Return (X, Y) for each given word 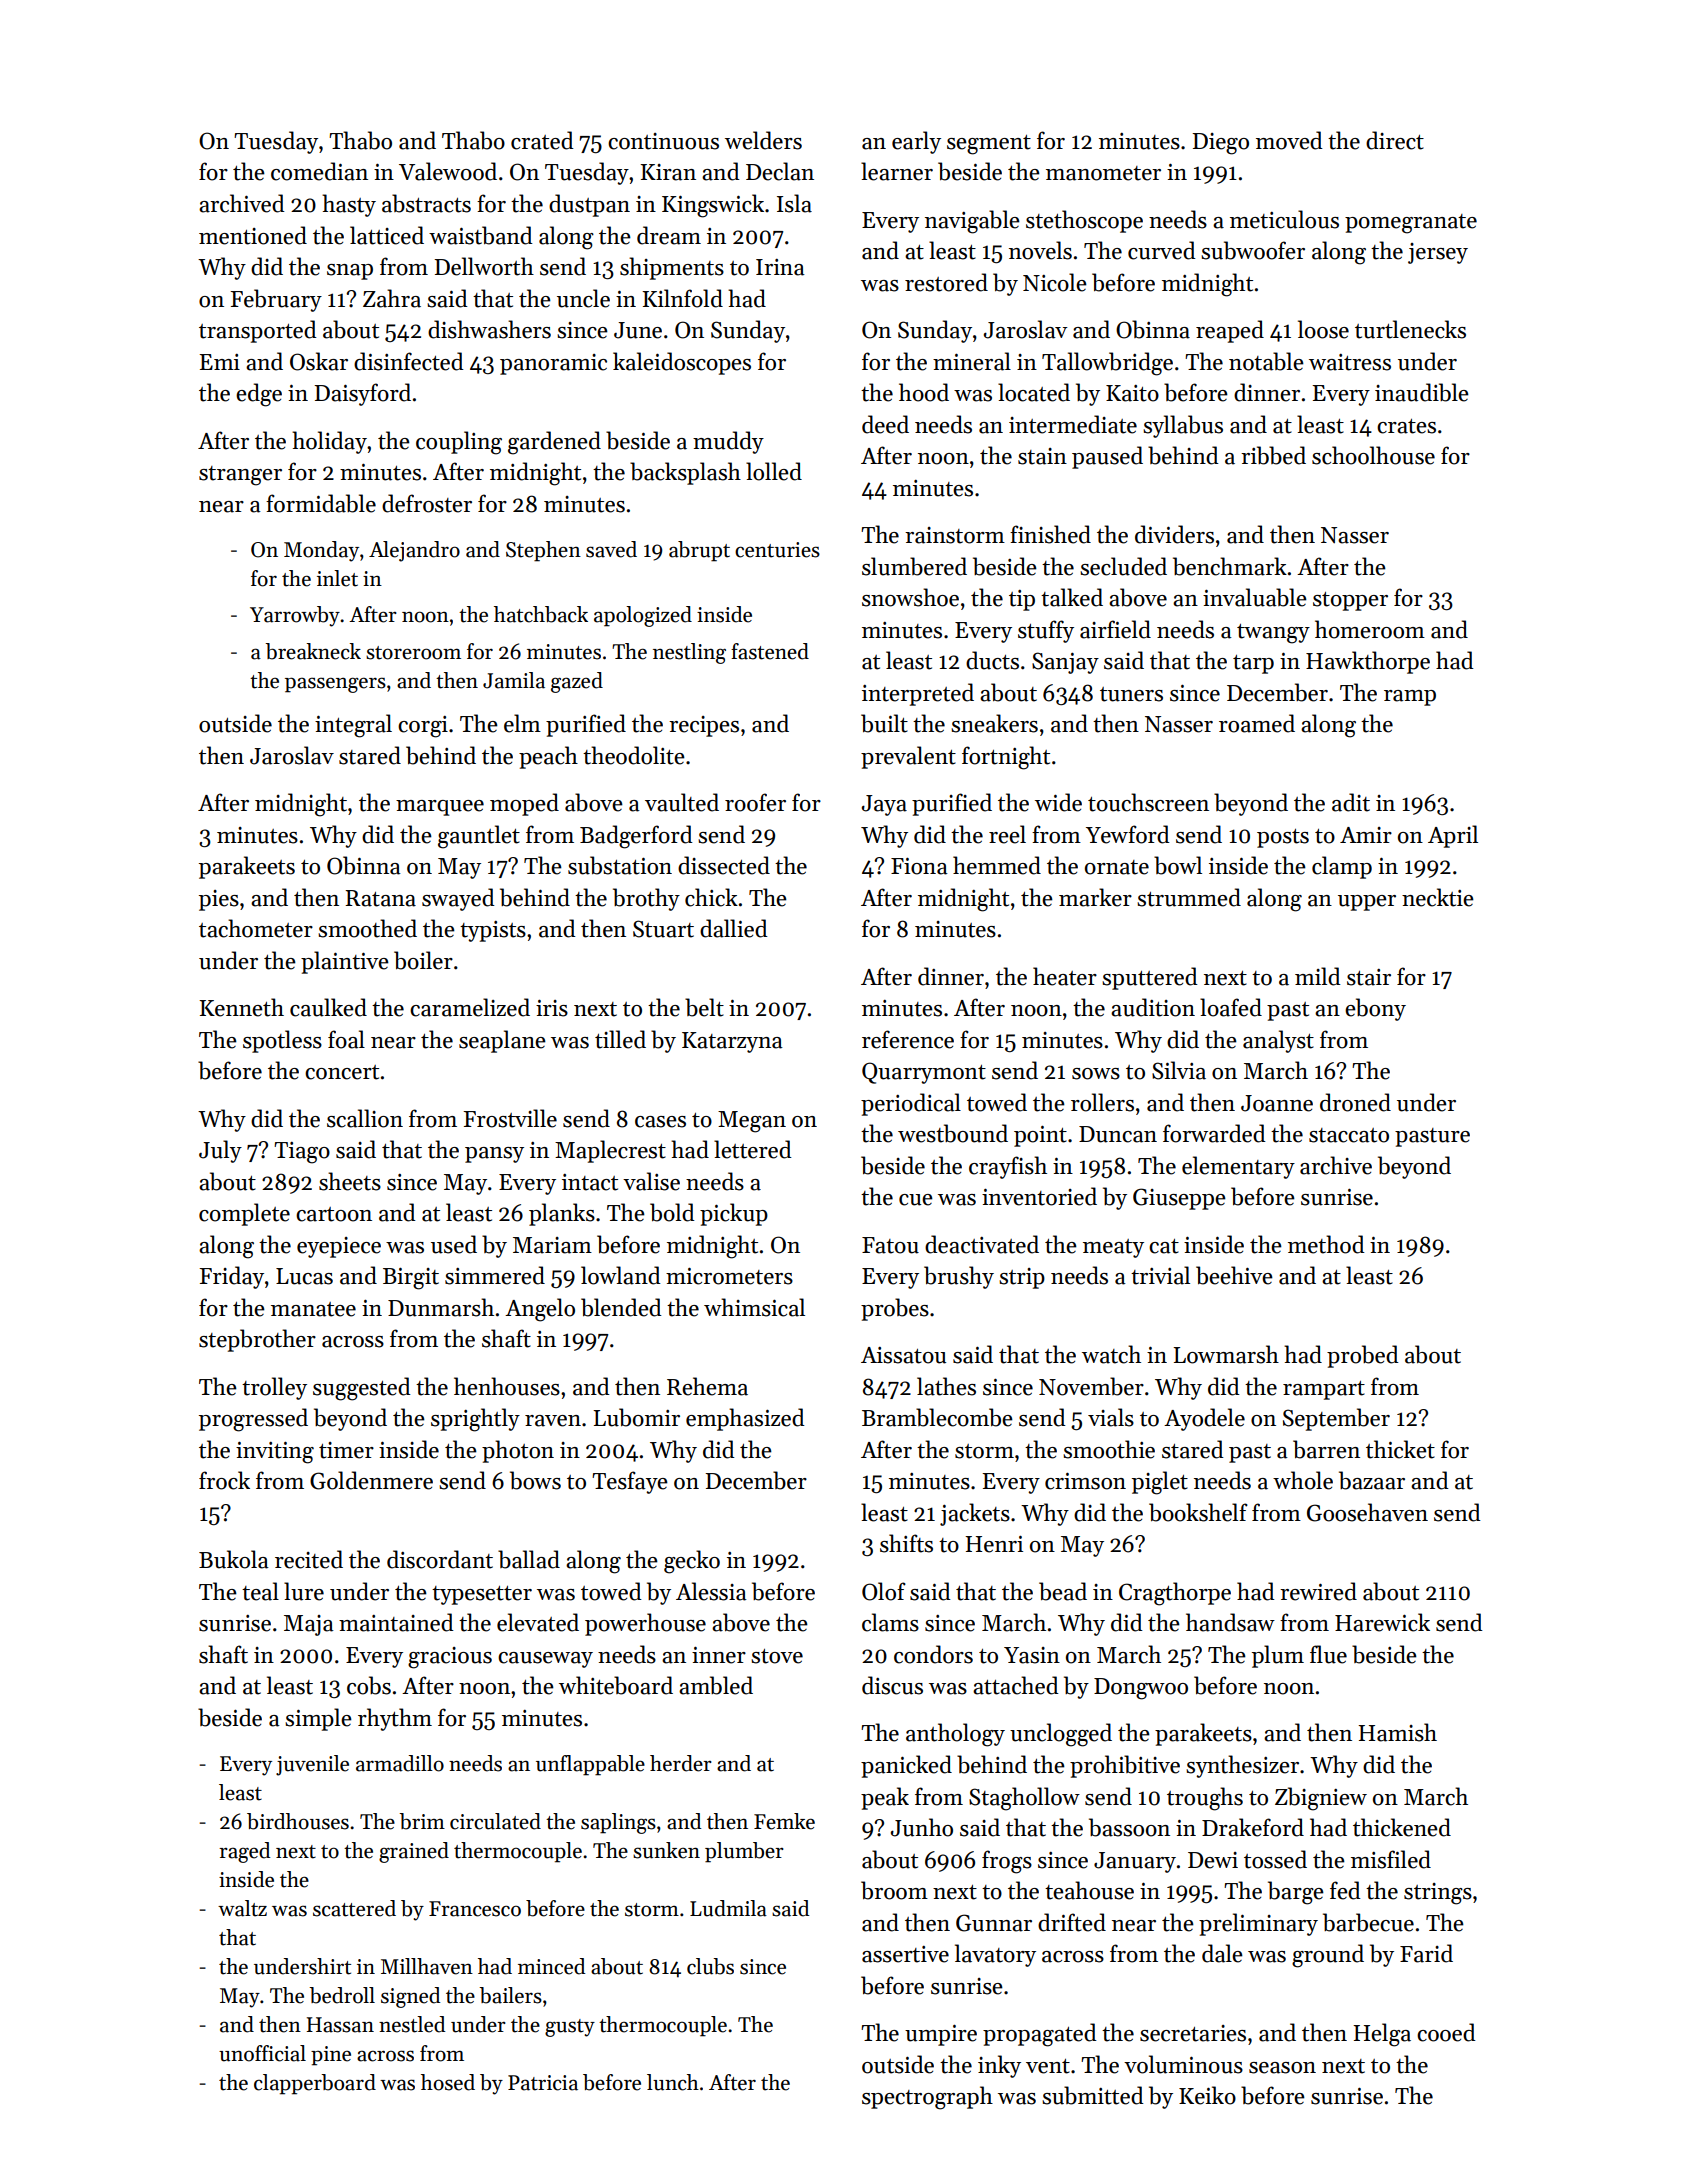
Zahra (392, 298)
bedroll (342, 1995)
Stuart (663, 929)
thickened (1402, 1827)
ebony (1375, 1009)
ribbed (1273, 455)
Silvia (1179, 1070)
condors (933, 1654)
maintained (396, 1622)
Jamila (514, 680)
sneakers (994, 723)
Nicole (1055, 282)
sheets (350, 1181)
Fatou (890, 1245)
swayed (458, 899)
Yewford (1128, 834)
